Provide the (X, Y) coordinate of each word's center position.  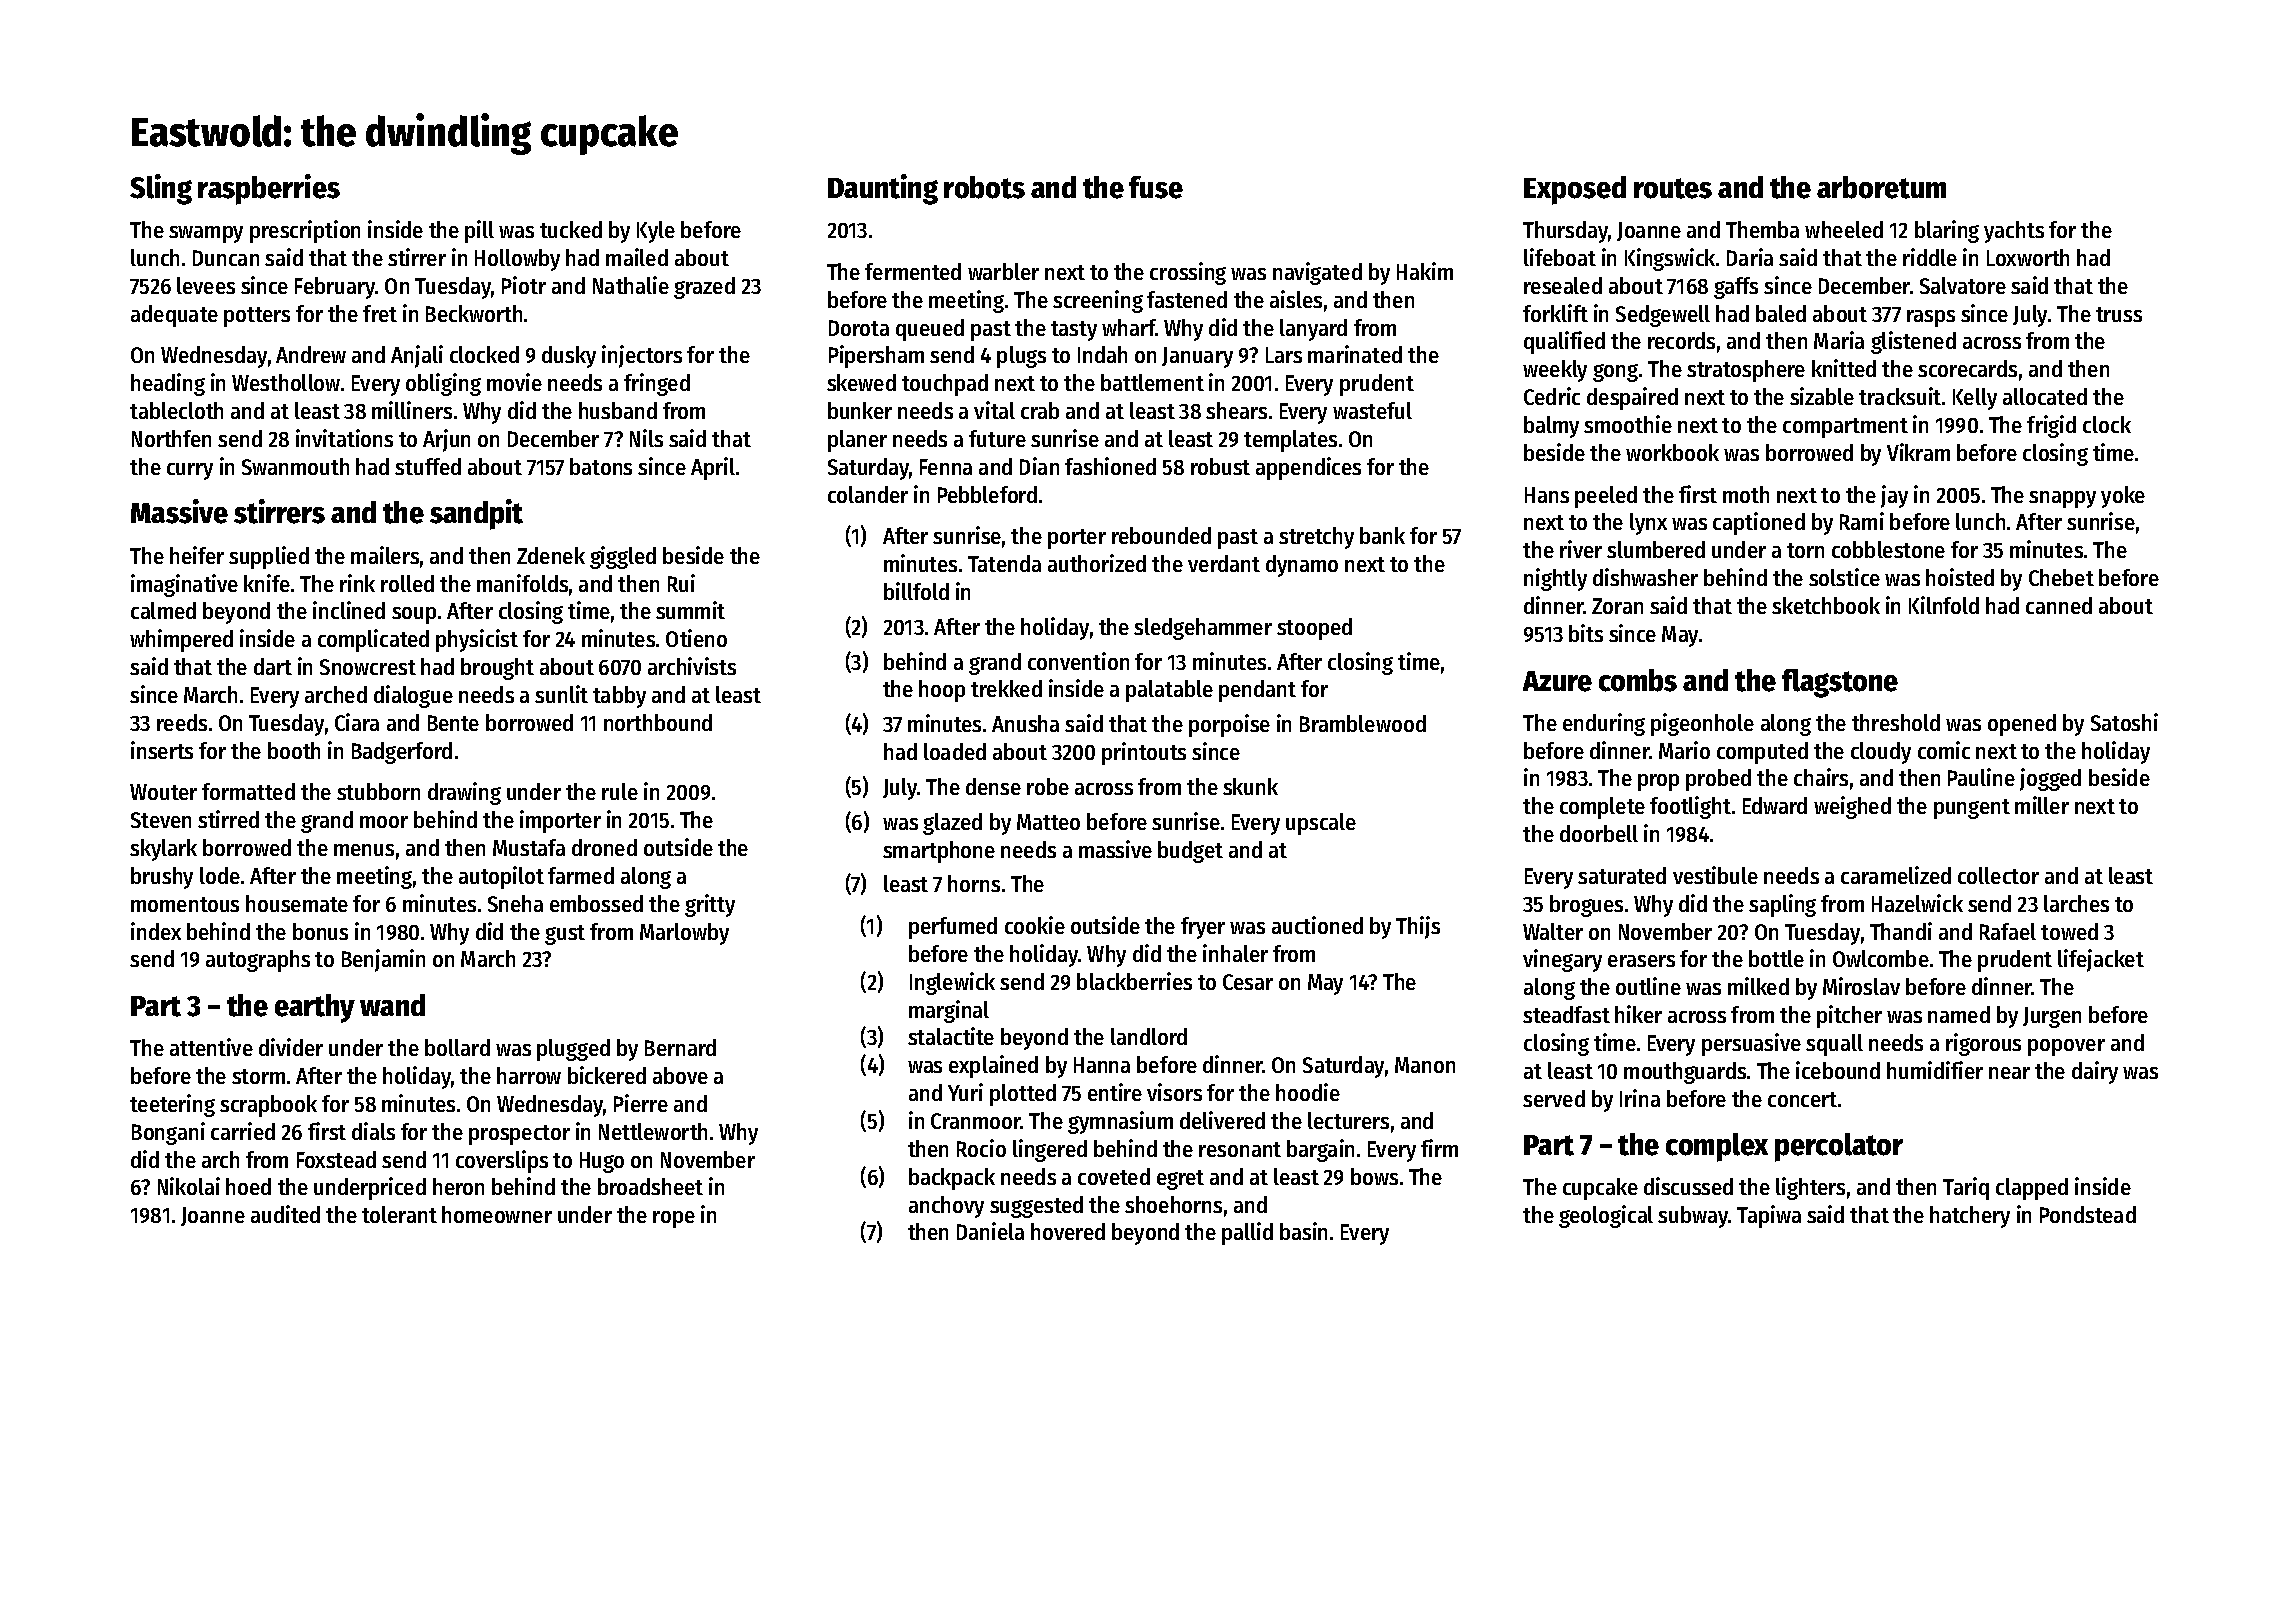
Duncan (226, 258)
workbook (1672, 452)
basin (1303, 1231)
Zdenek (551, 555)
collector (1998, 875)
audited (285, 1214)
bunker (860, 410)
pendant (1257, 691)
